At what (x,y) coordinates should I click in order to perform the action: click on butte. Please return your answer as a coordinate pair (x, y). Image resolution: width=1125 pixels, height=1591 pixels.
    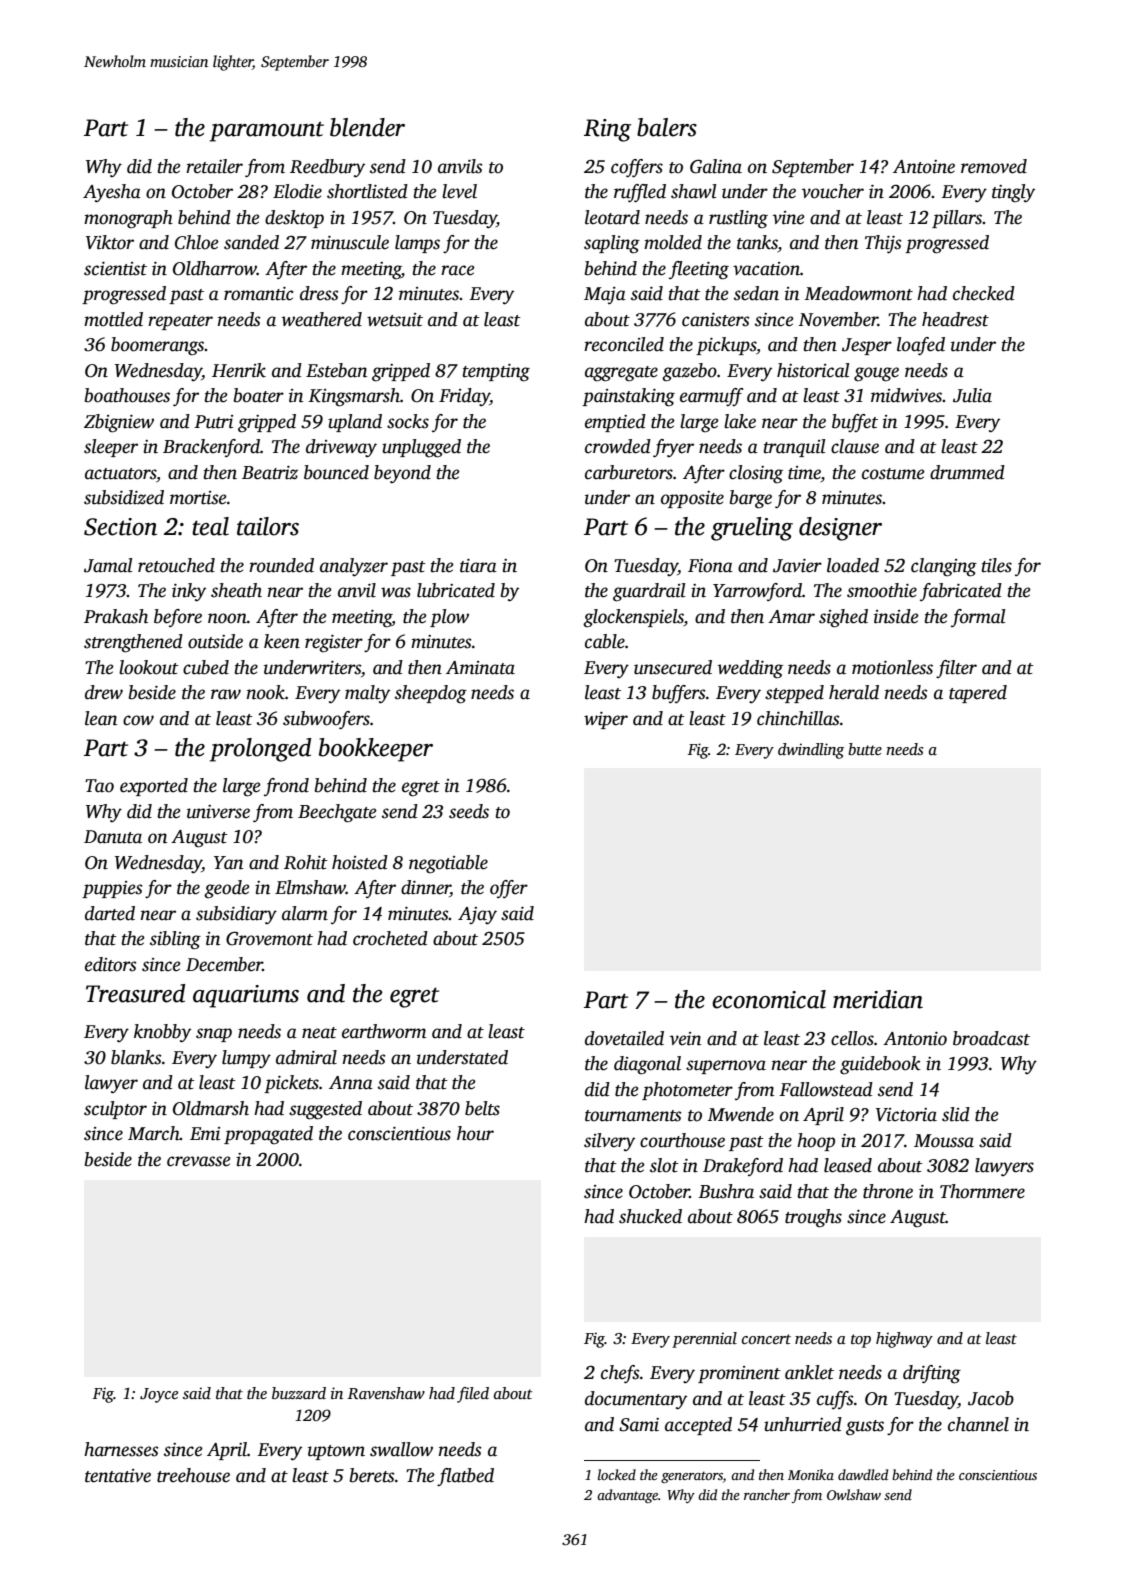
    Looking at the image, I should click on (865, 749).
